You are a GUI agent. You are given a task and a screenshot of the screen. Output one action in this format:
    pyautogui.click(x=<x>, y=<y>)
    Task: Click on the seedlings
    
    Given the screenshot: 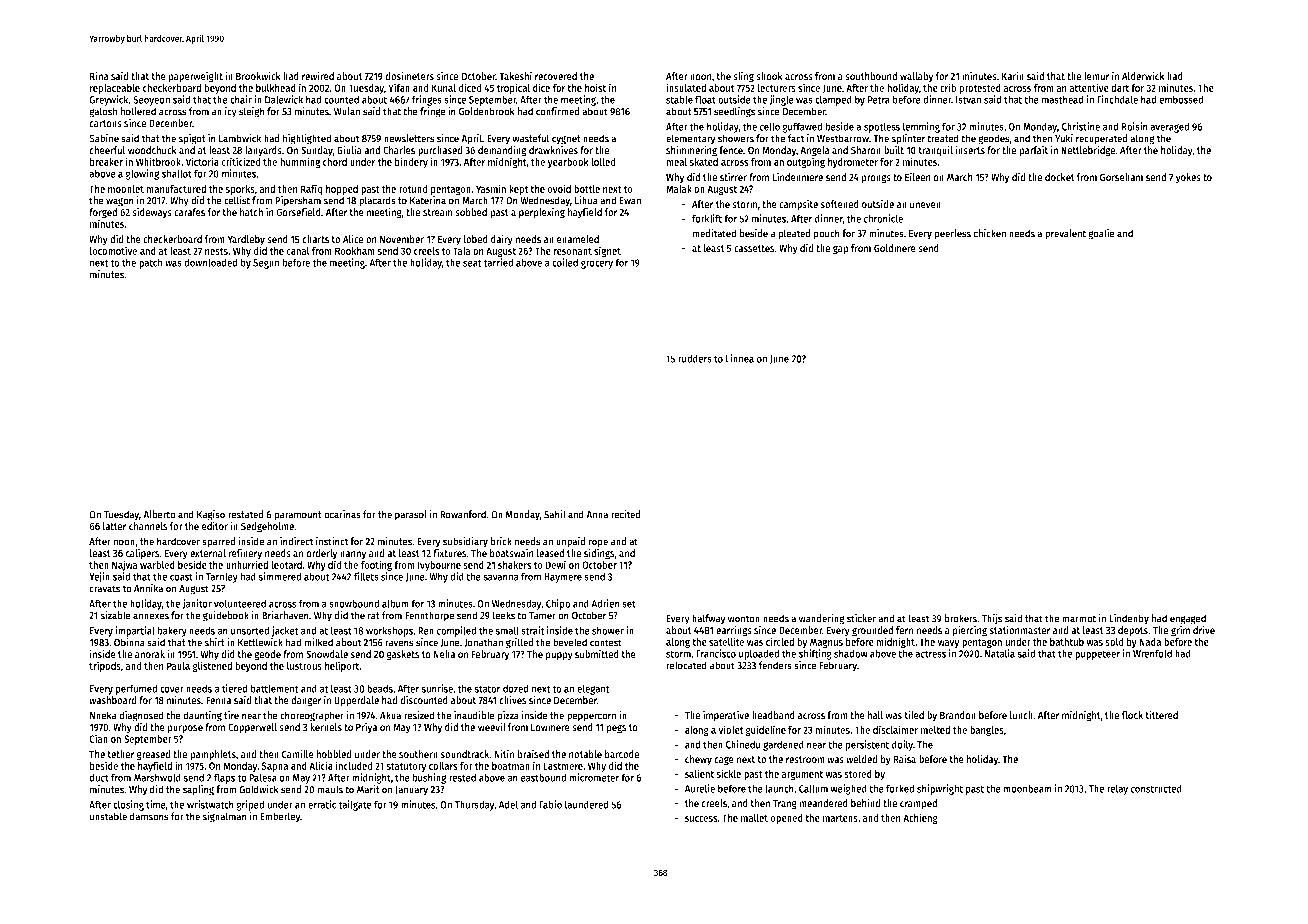 What is the action you would take?
    pyautogui.click(x=734, y=112)
